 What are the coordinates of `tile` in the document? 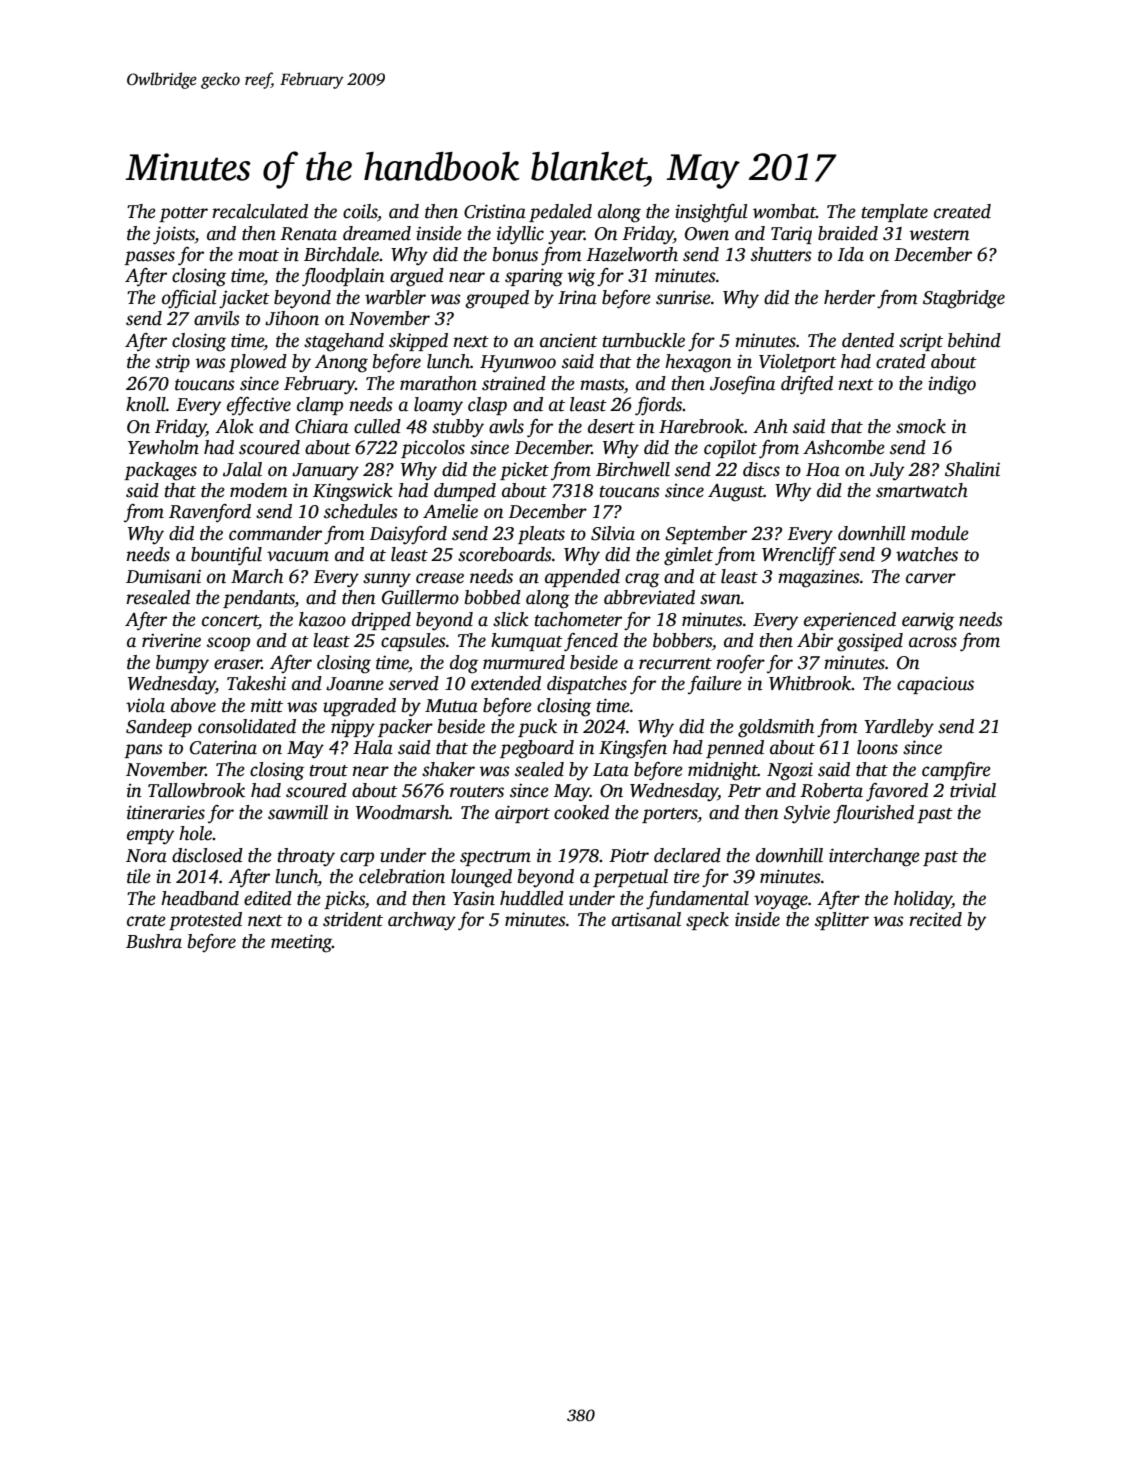 It's located at (139, 876).
